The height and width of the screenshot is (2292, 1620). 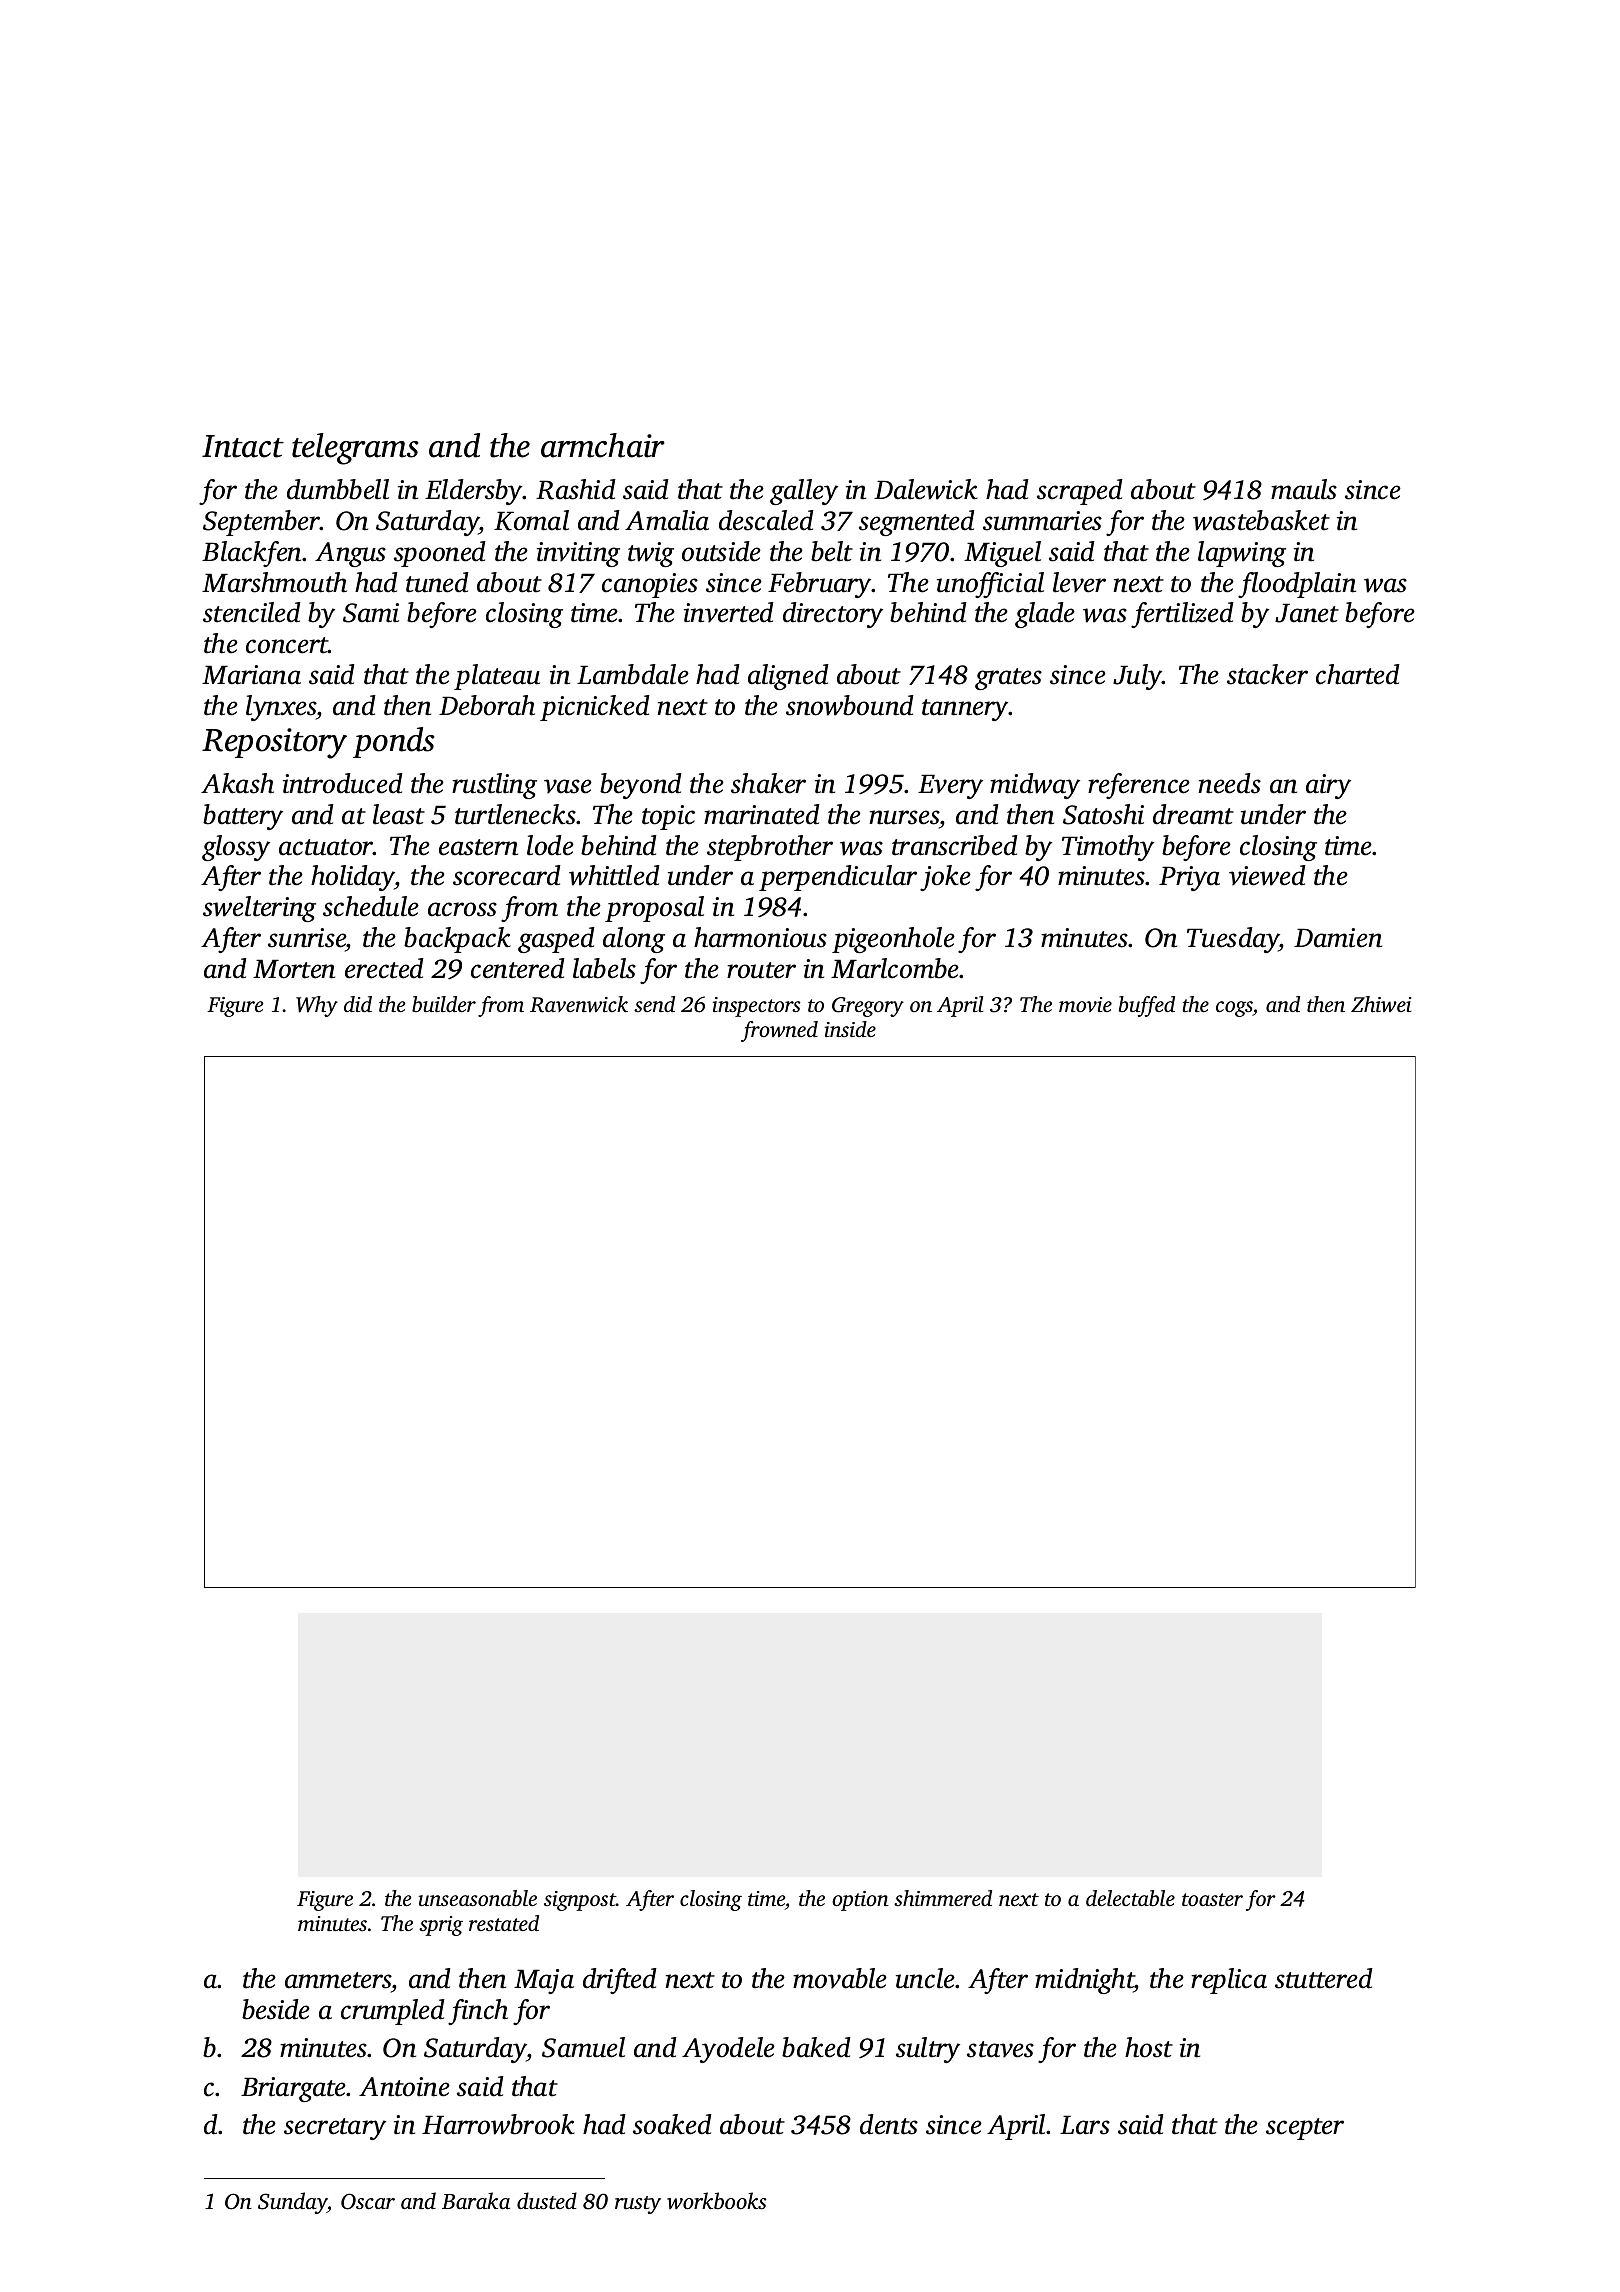 I want to click on galley, so click(x=804, y=492).
